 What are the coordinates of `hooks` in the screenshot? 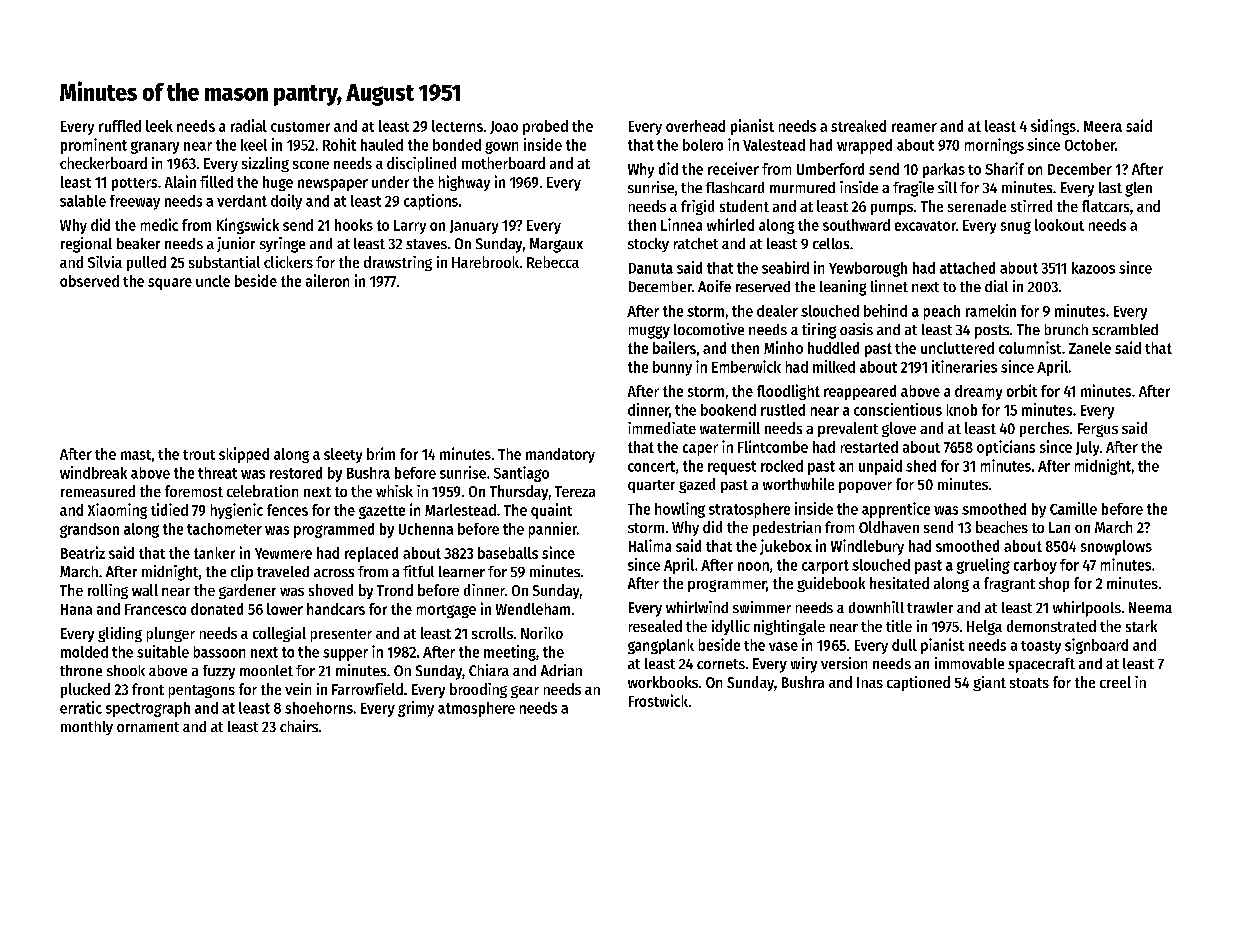 It's located at (354, 225).
